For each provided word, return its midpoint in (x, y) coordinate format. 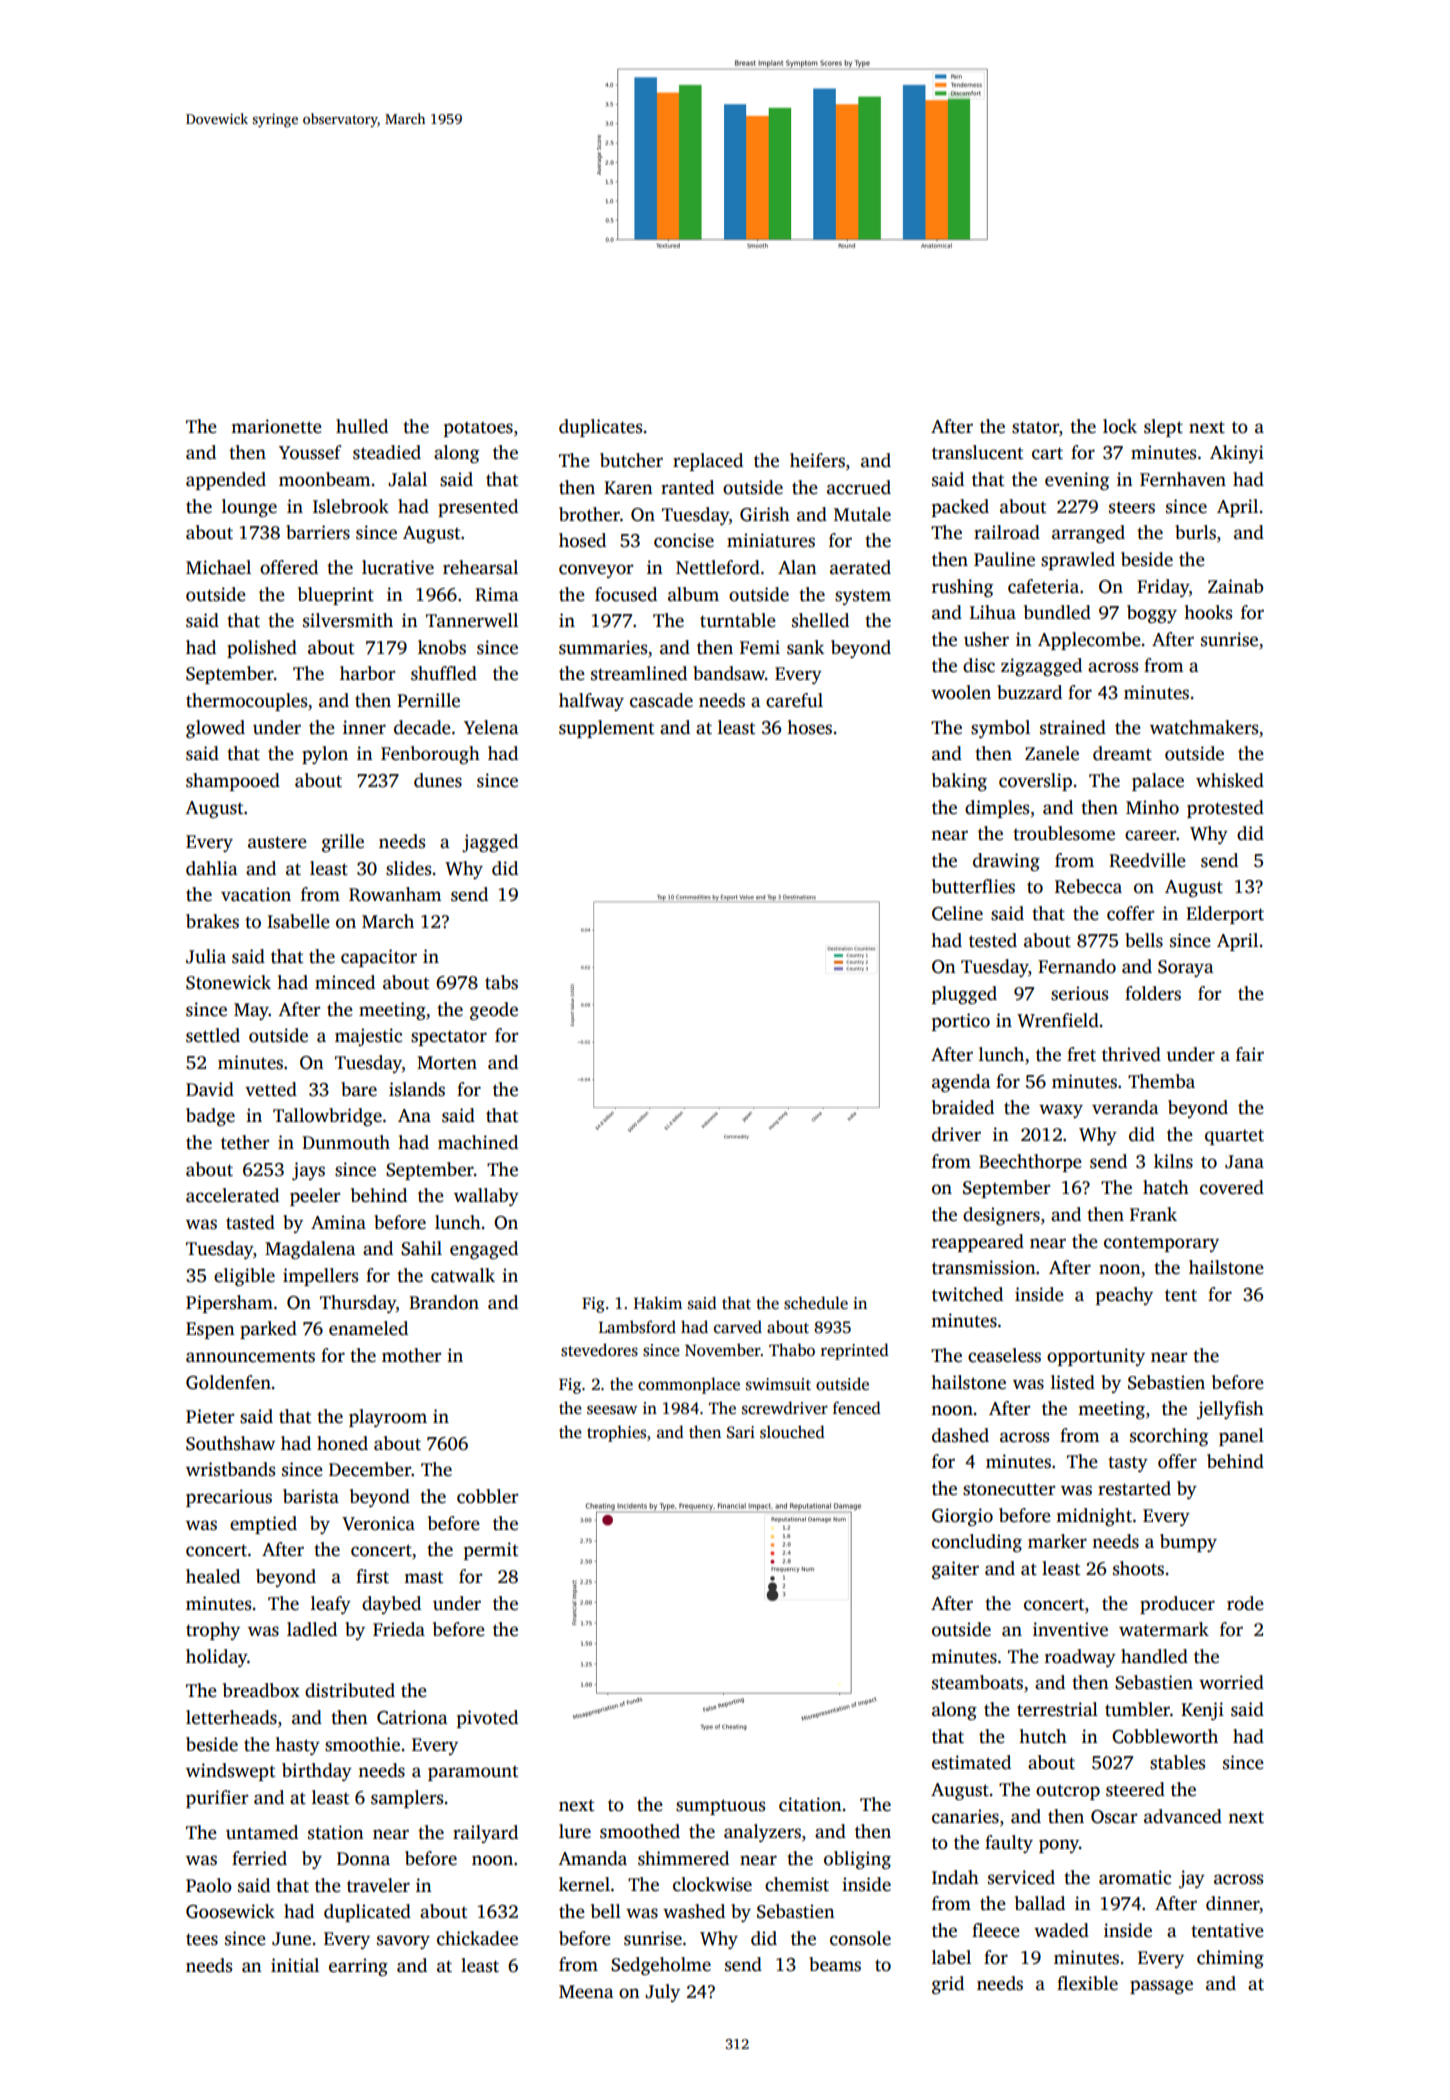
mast (423, 1578)
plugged (964, 995)
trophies (616, 1433)
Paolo (209, 1885)
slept (1163, 428)
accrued (859, 487)
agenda (961, 1083)
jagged (490, 843)
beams (835, 1964)
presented (478, 508)
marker (1057, 1541)
